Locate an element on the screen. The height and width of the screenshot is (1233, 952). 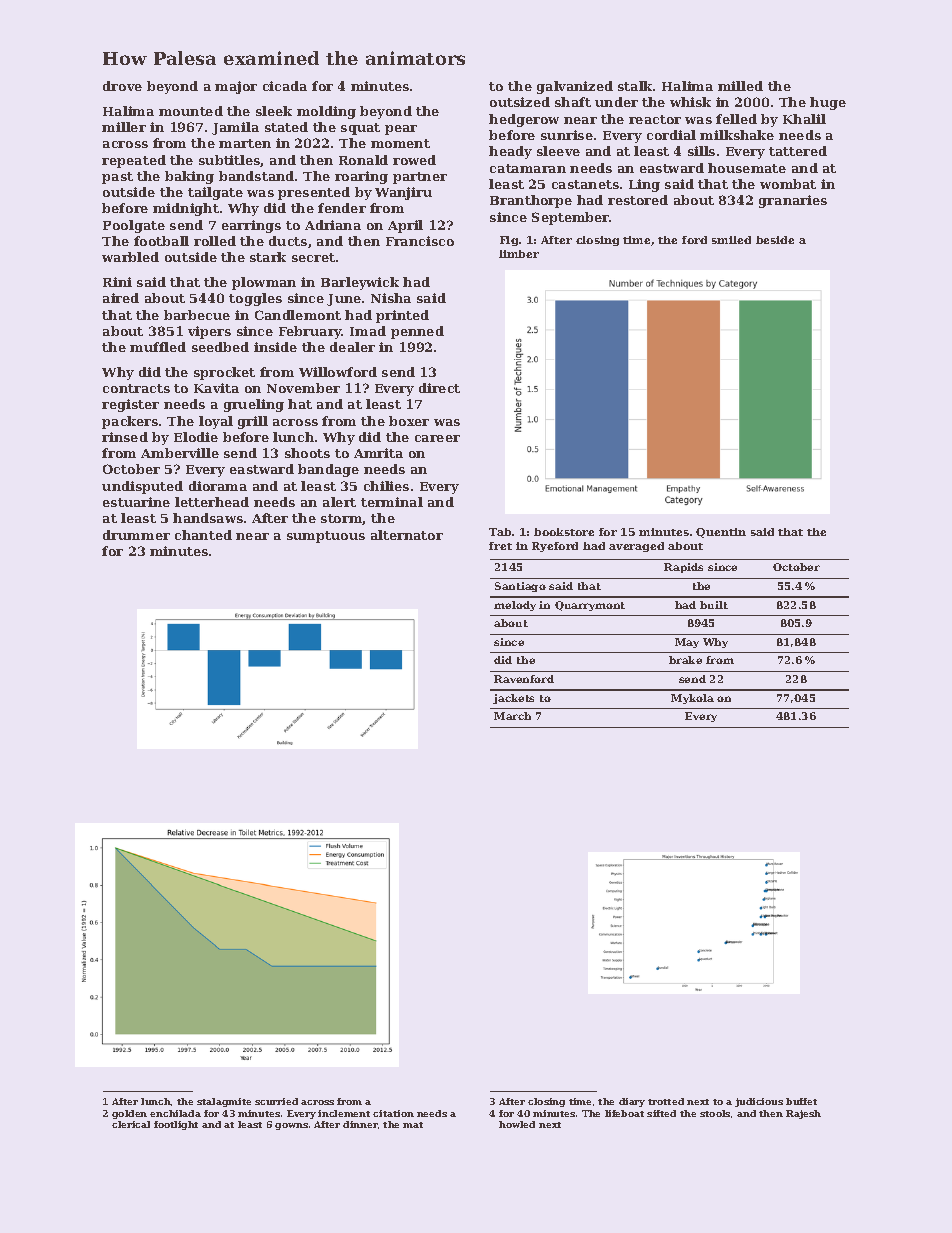
career is located at coordinates (437, 438).
